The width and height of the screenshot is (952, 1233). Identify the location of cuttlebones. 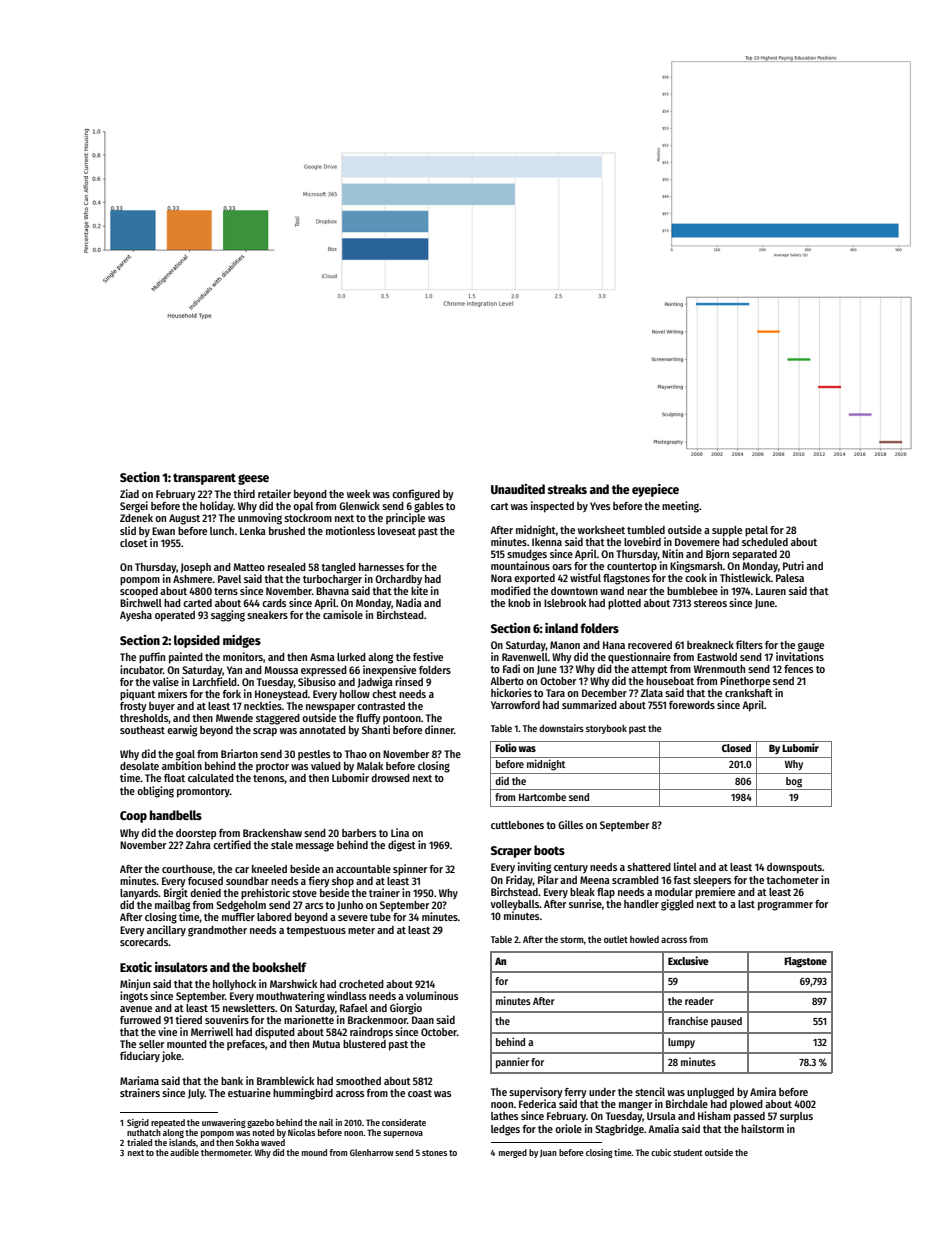
(517, 825).
